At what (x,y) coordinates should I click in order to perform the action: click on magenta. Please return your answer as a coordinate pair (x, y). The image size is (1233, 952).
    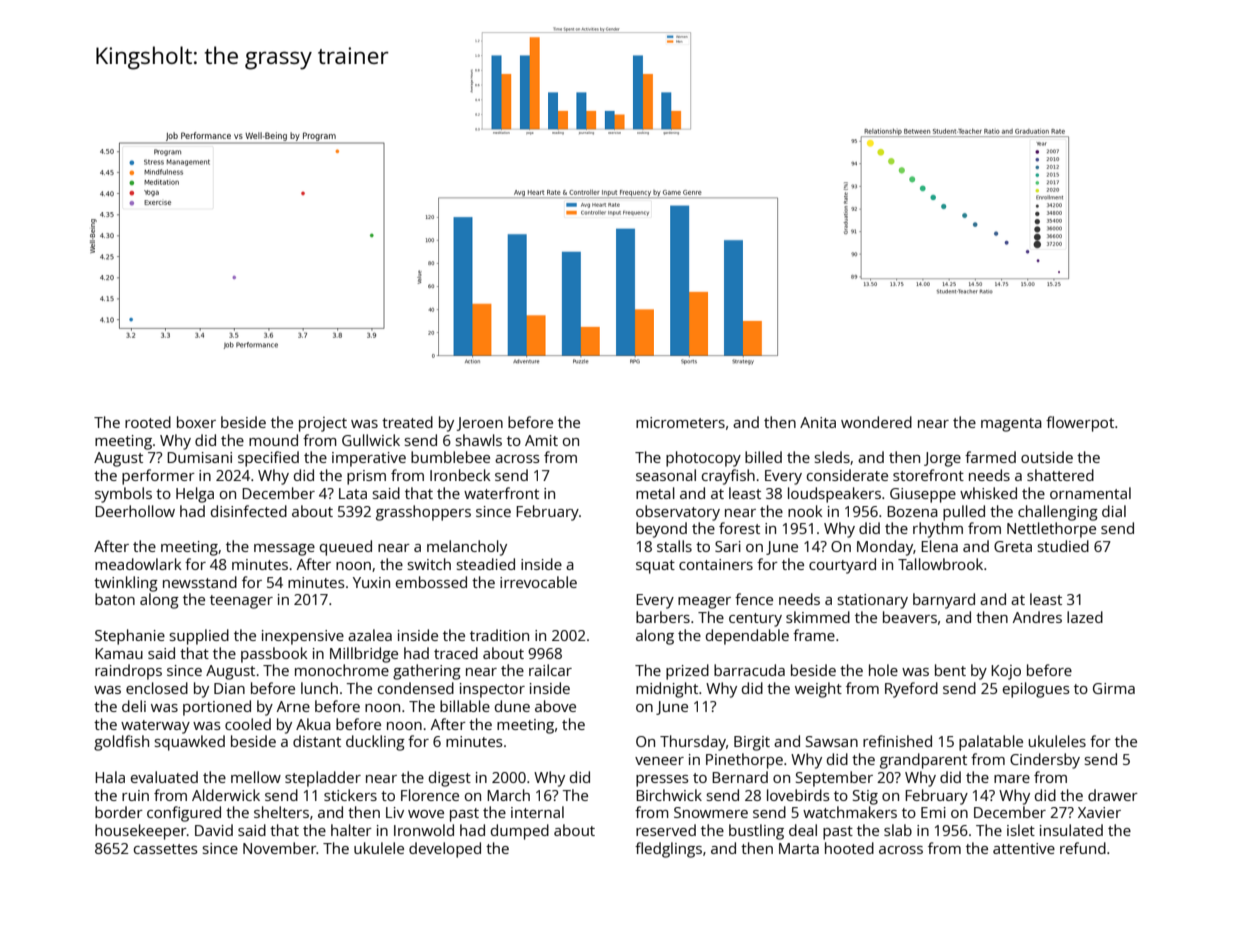
    Looking at the image, I should click on (1011, 425).
